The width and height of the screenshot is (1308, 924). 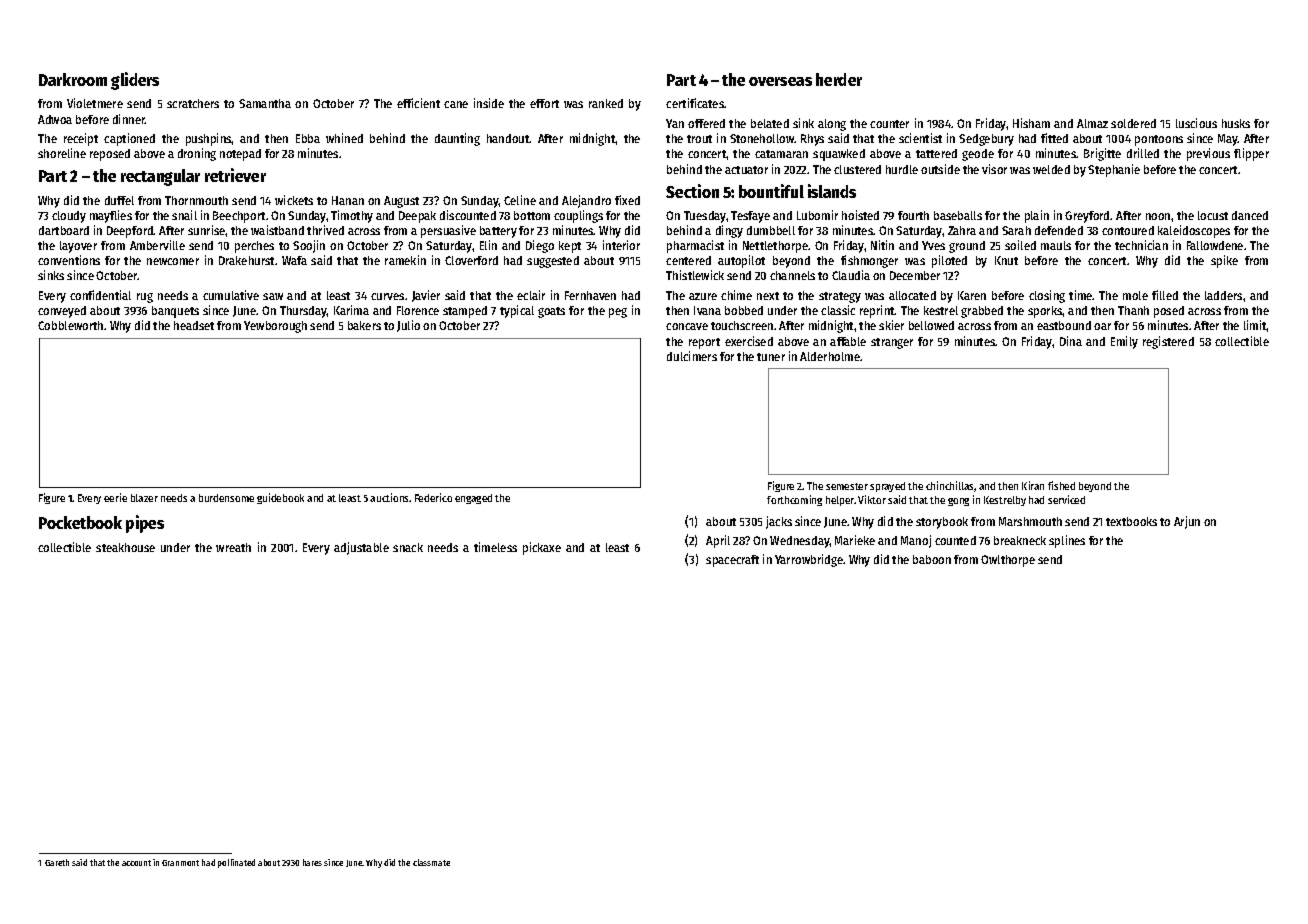 I want to click on baboon, so click(x=932, y=559).
